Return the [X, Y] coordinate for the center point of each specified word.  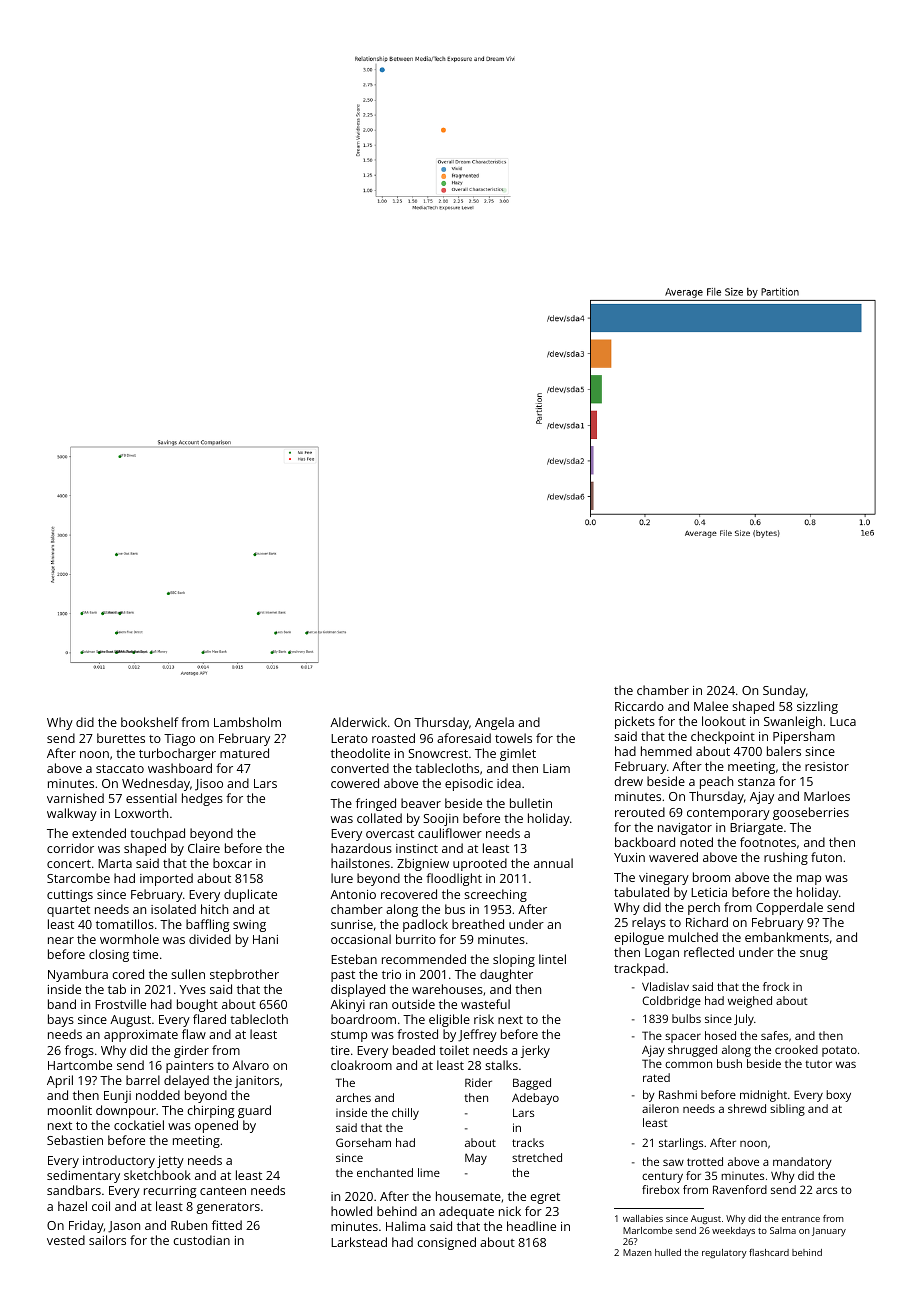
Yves [193, 989]
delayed [186, 1081]
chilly [405, 1114]
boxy [838, 1096]
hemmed [666, 751]
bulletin [531, 803]
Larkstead [359, 1242]
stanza [756, 782]
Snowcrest [438, 753]
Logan [662, 954]
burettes [121, 738]
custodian [201, 1240]
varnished [75, 798]
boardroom [363, 1019]
